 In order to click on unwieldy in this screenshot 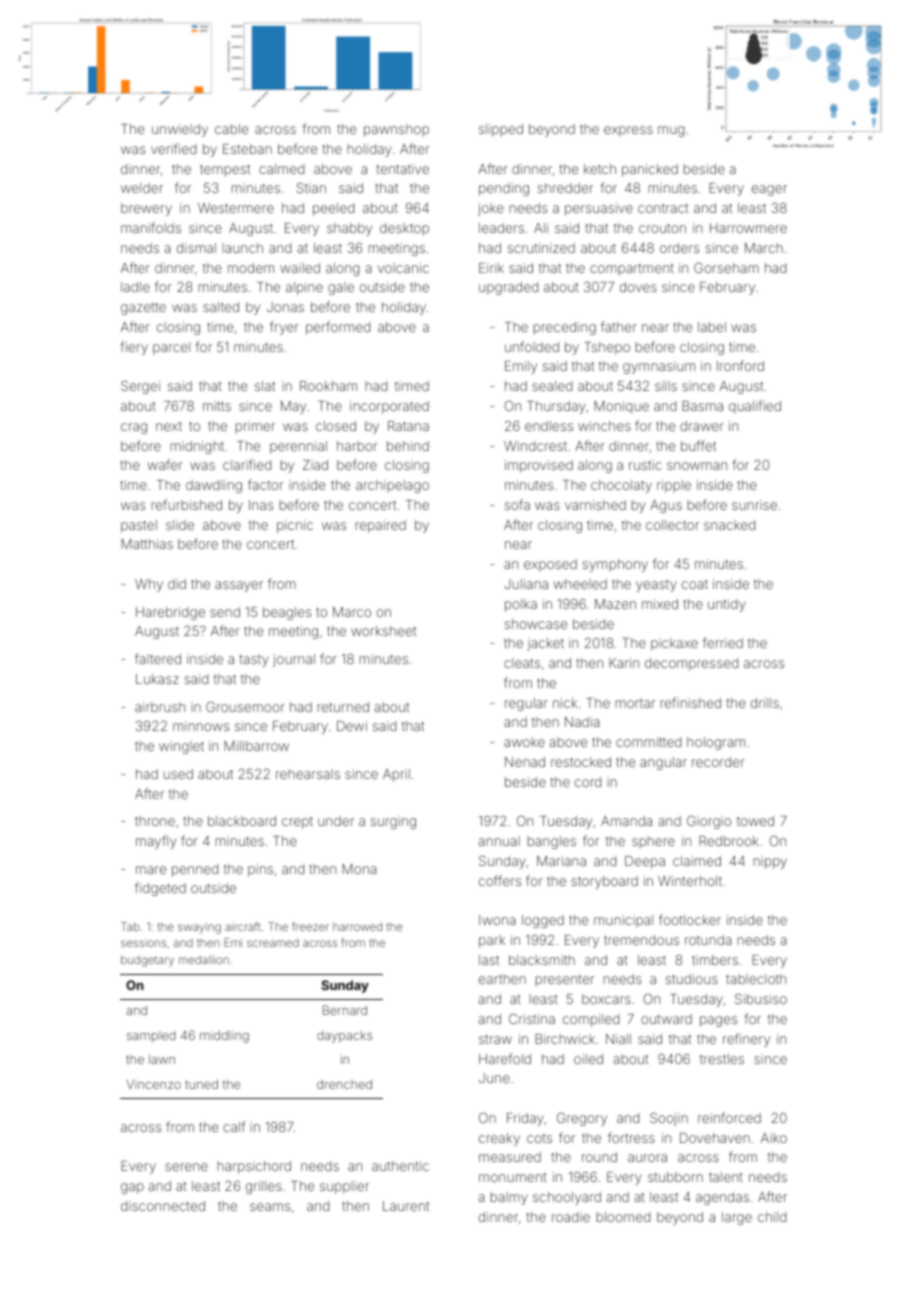, I will do `click(180, 130)`.
